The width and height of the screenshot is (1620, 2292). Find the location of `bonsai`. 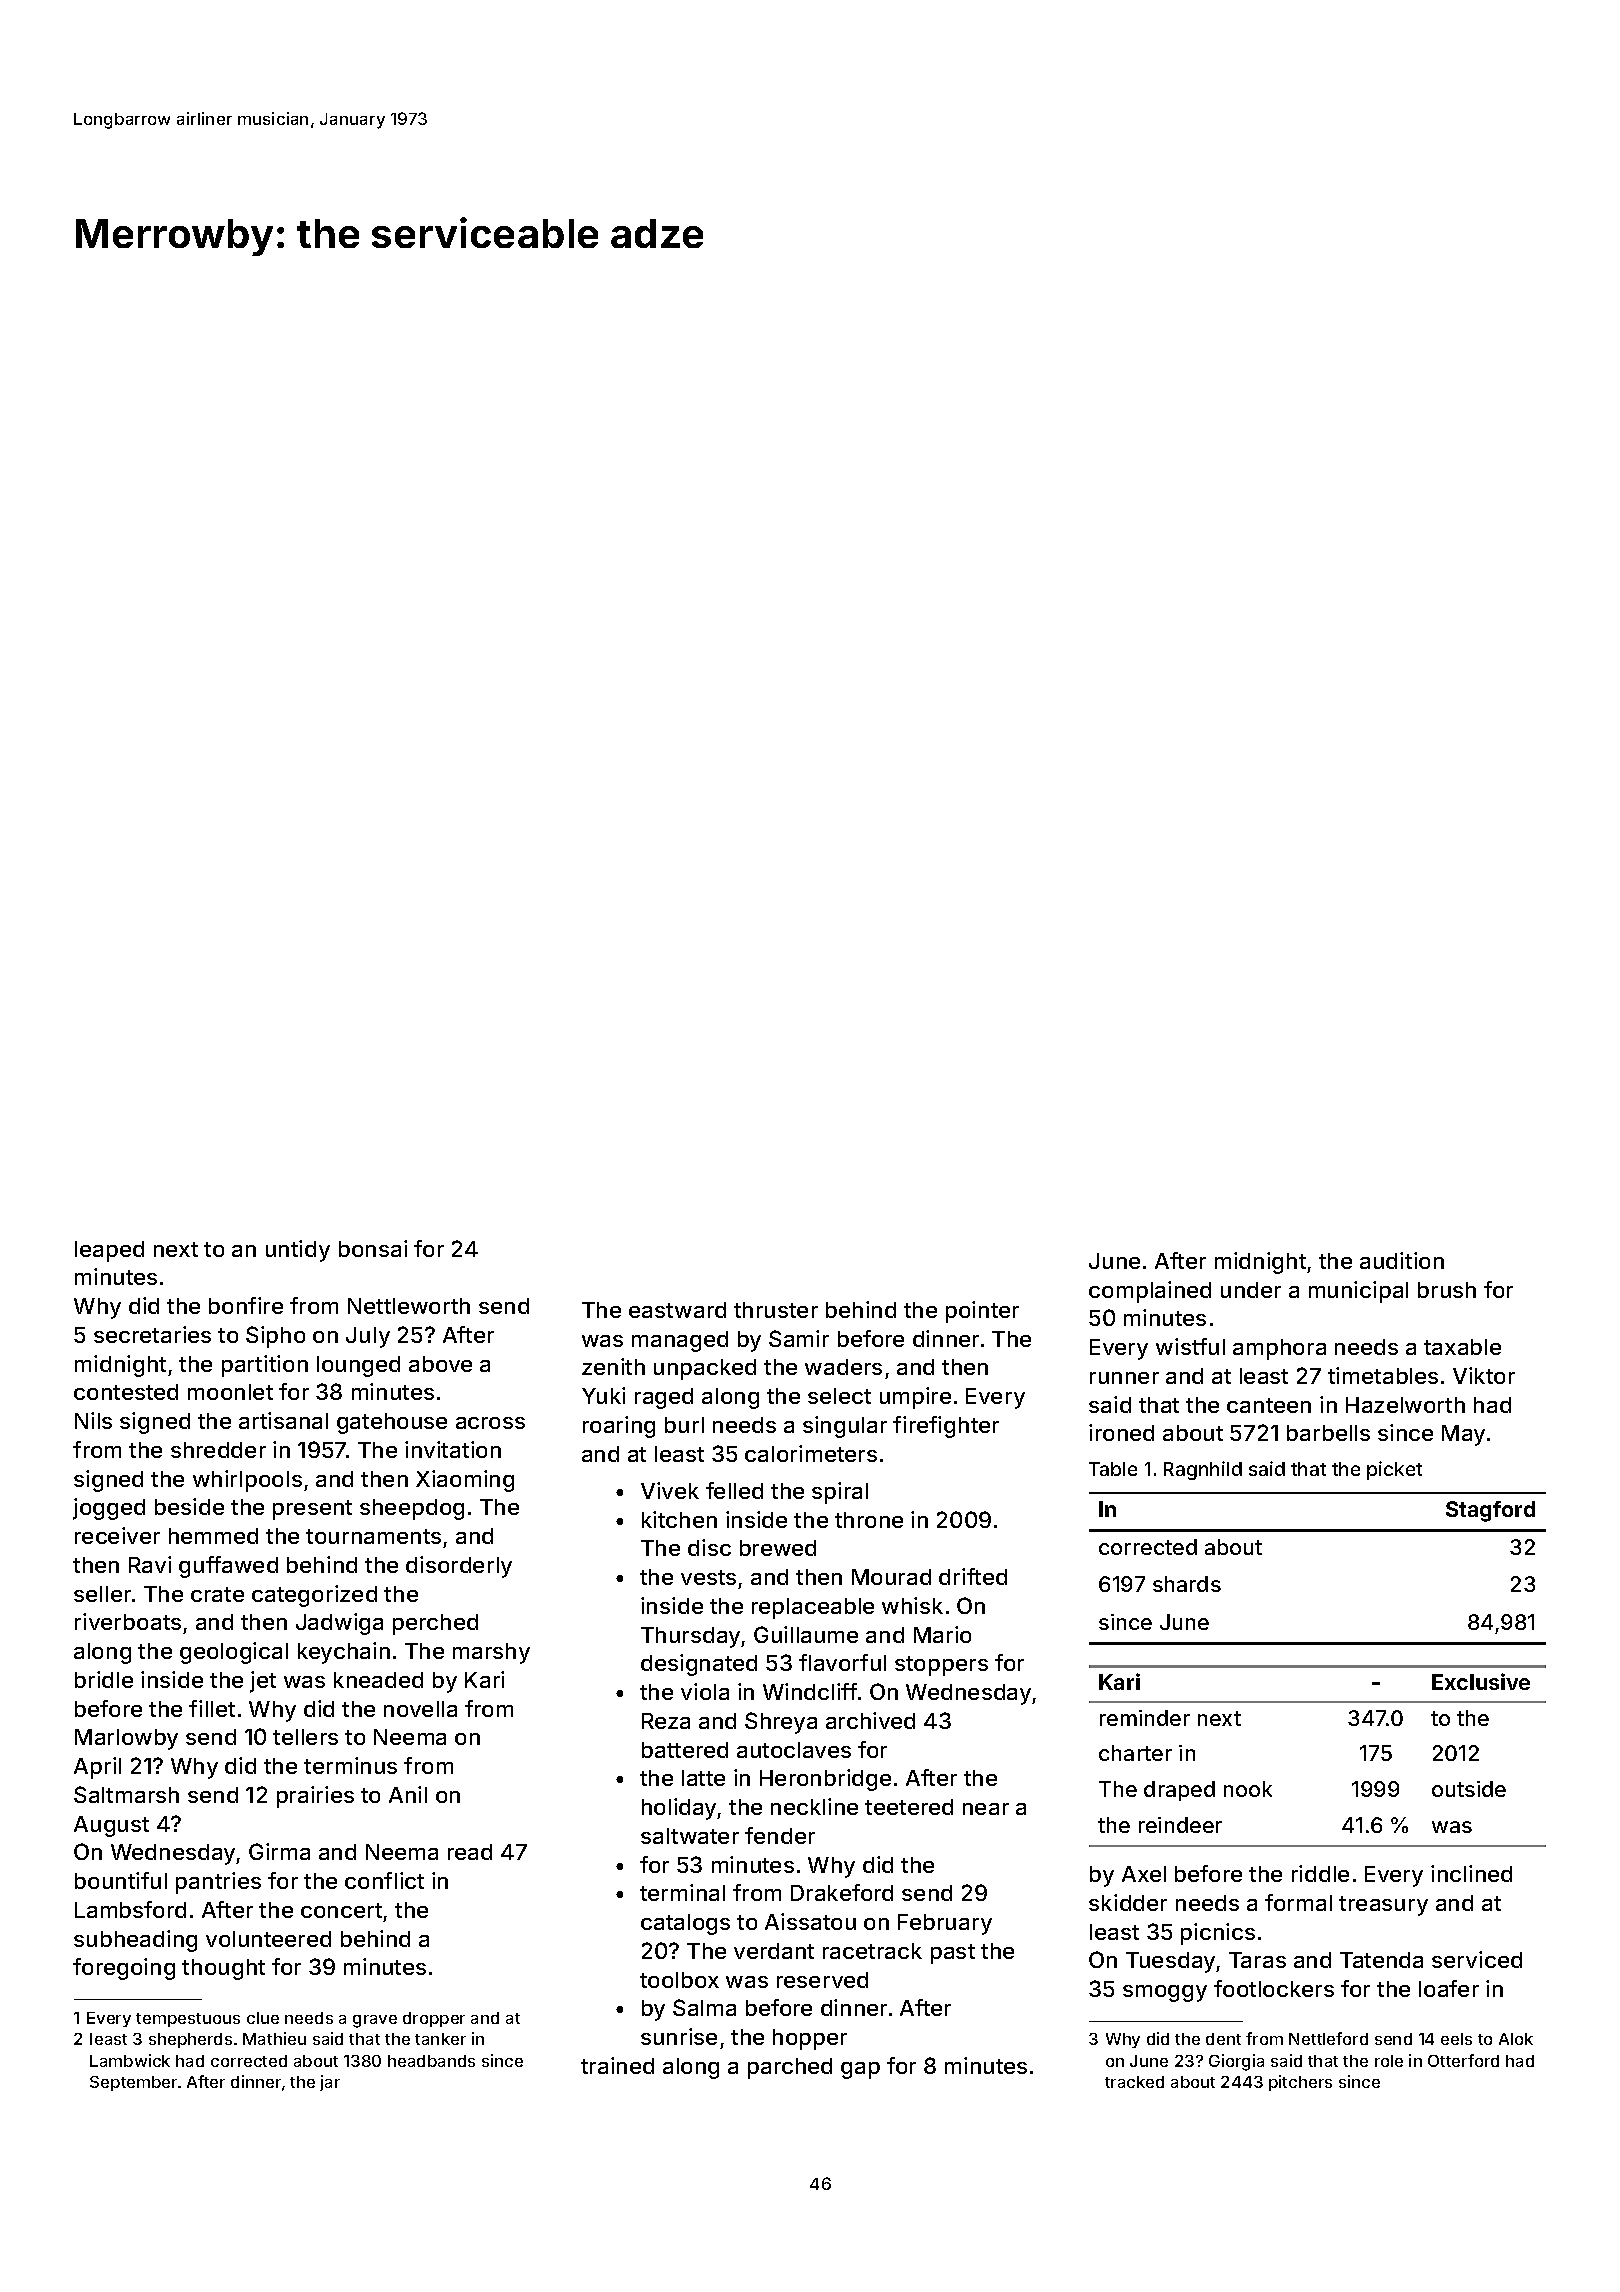

bonsai is located at coordinates (373, 1248).
